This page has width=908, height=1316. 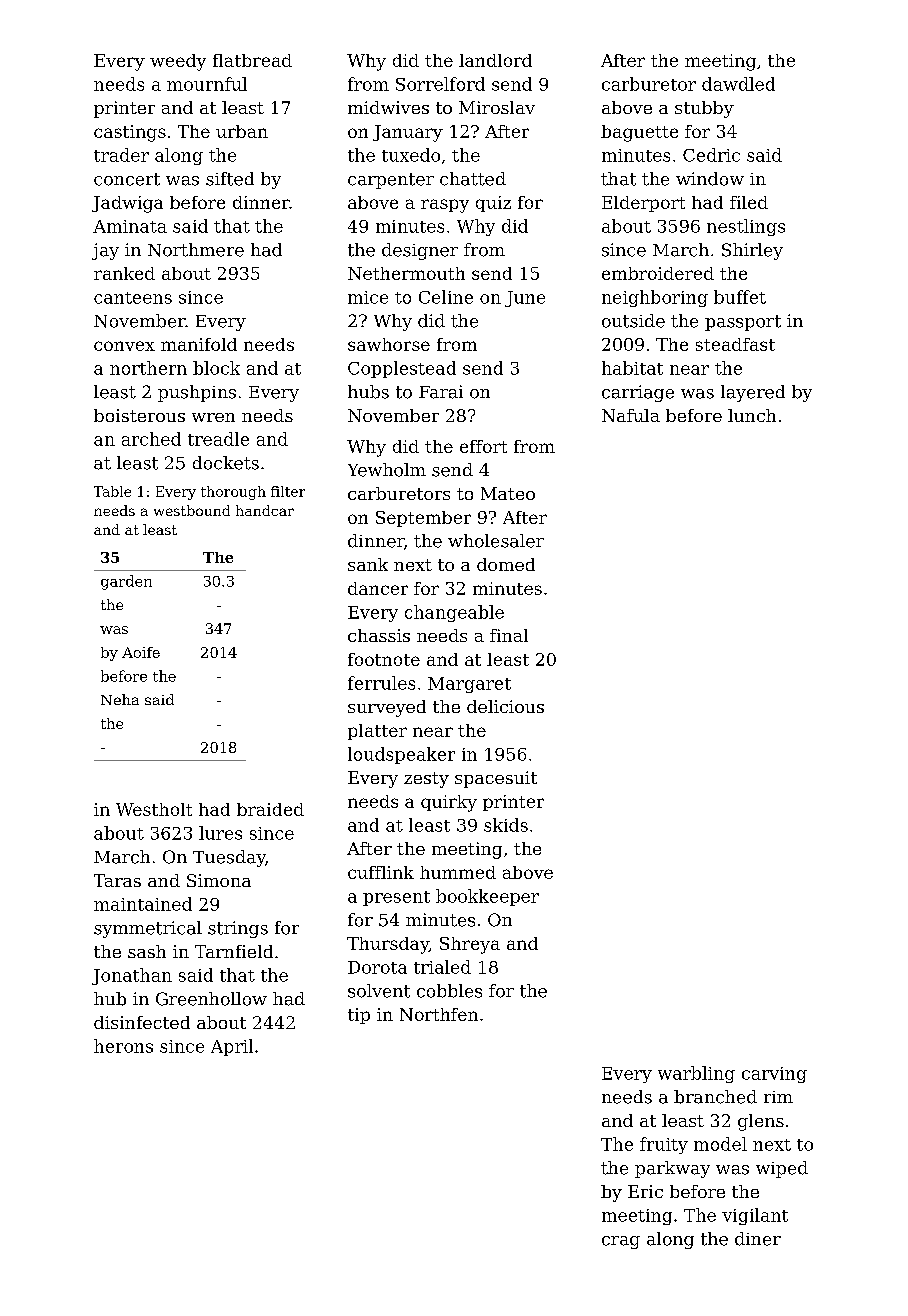 I want to click on Sorrelford, so click(x=440, y=84).
